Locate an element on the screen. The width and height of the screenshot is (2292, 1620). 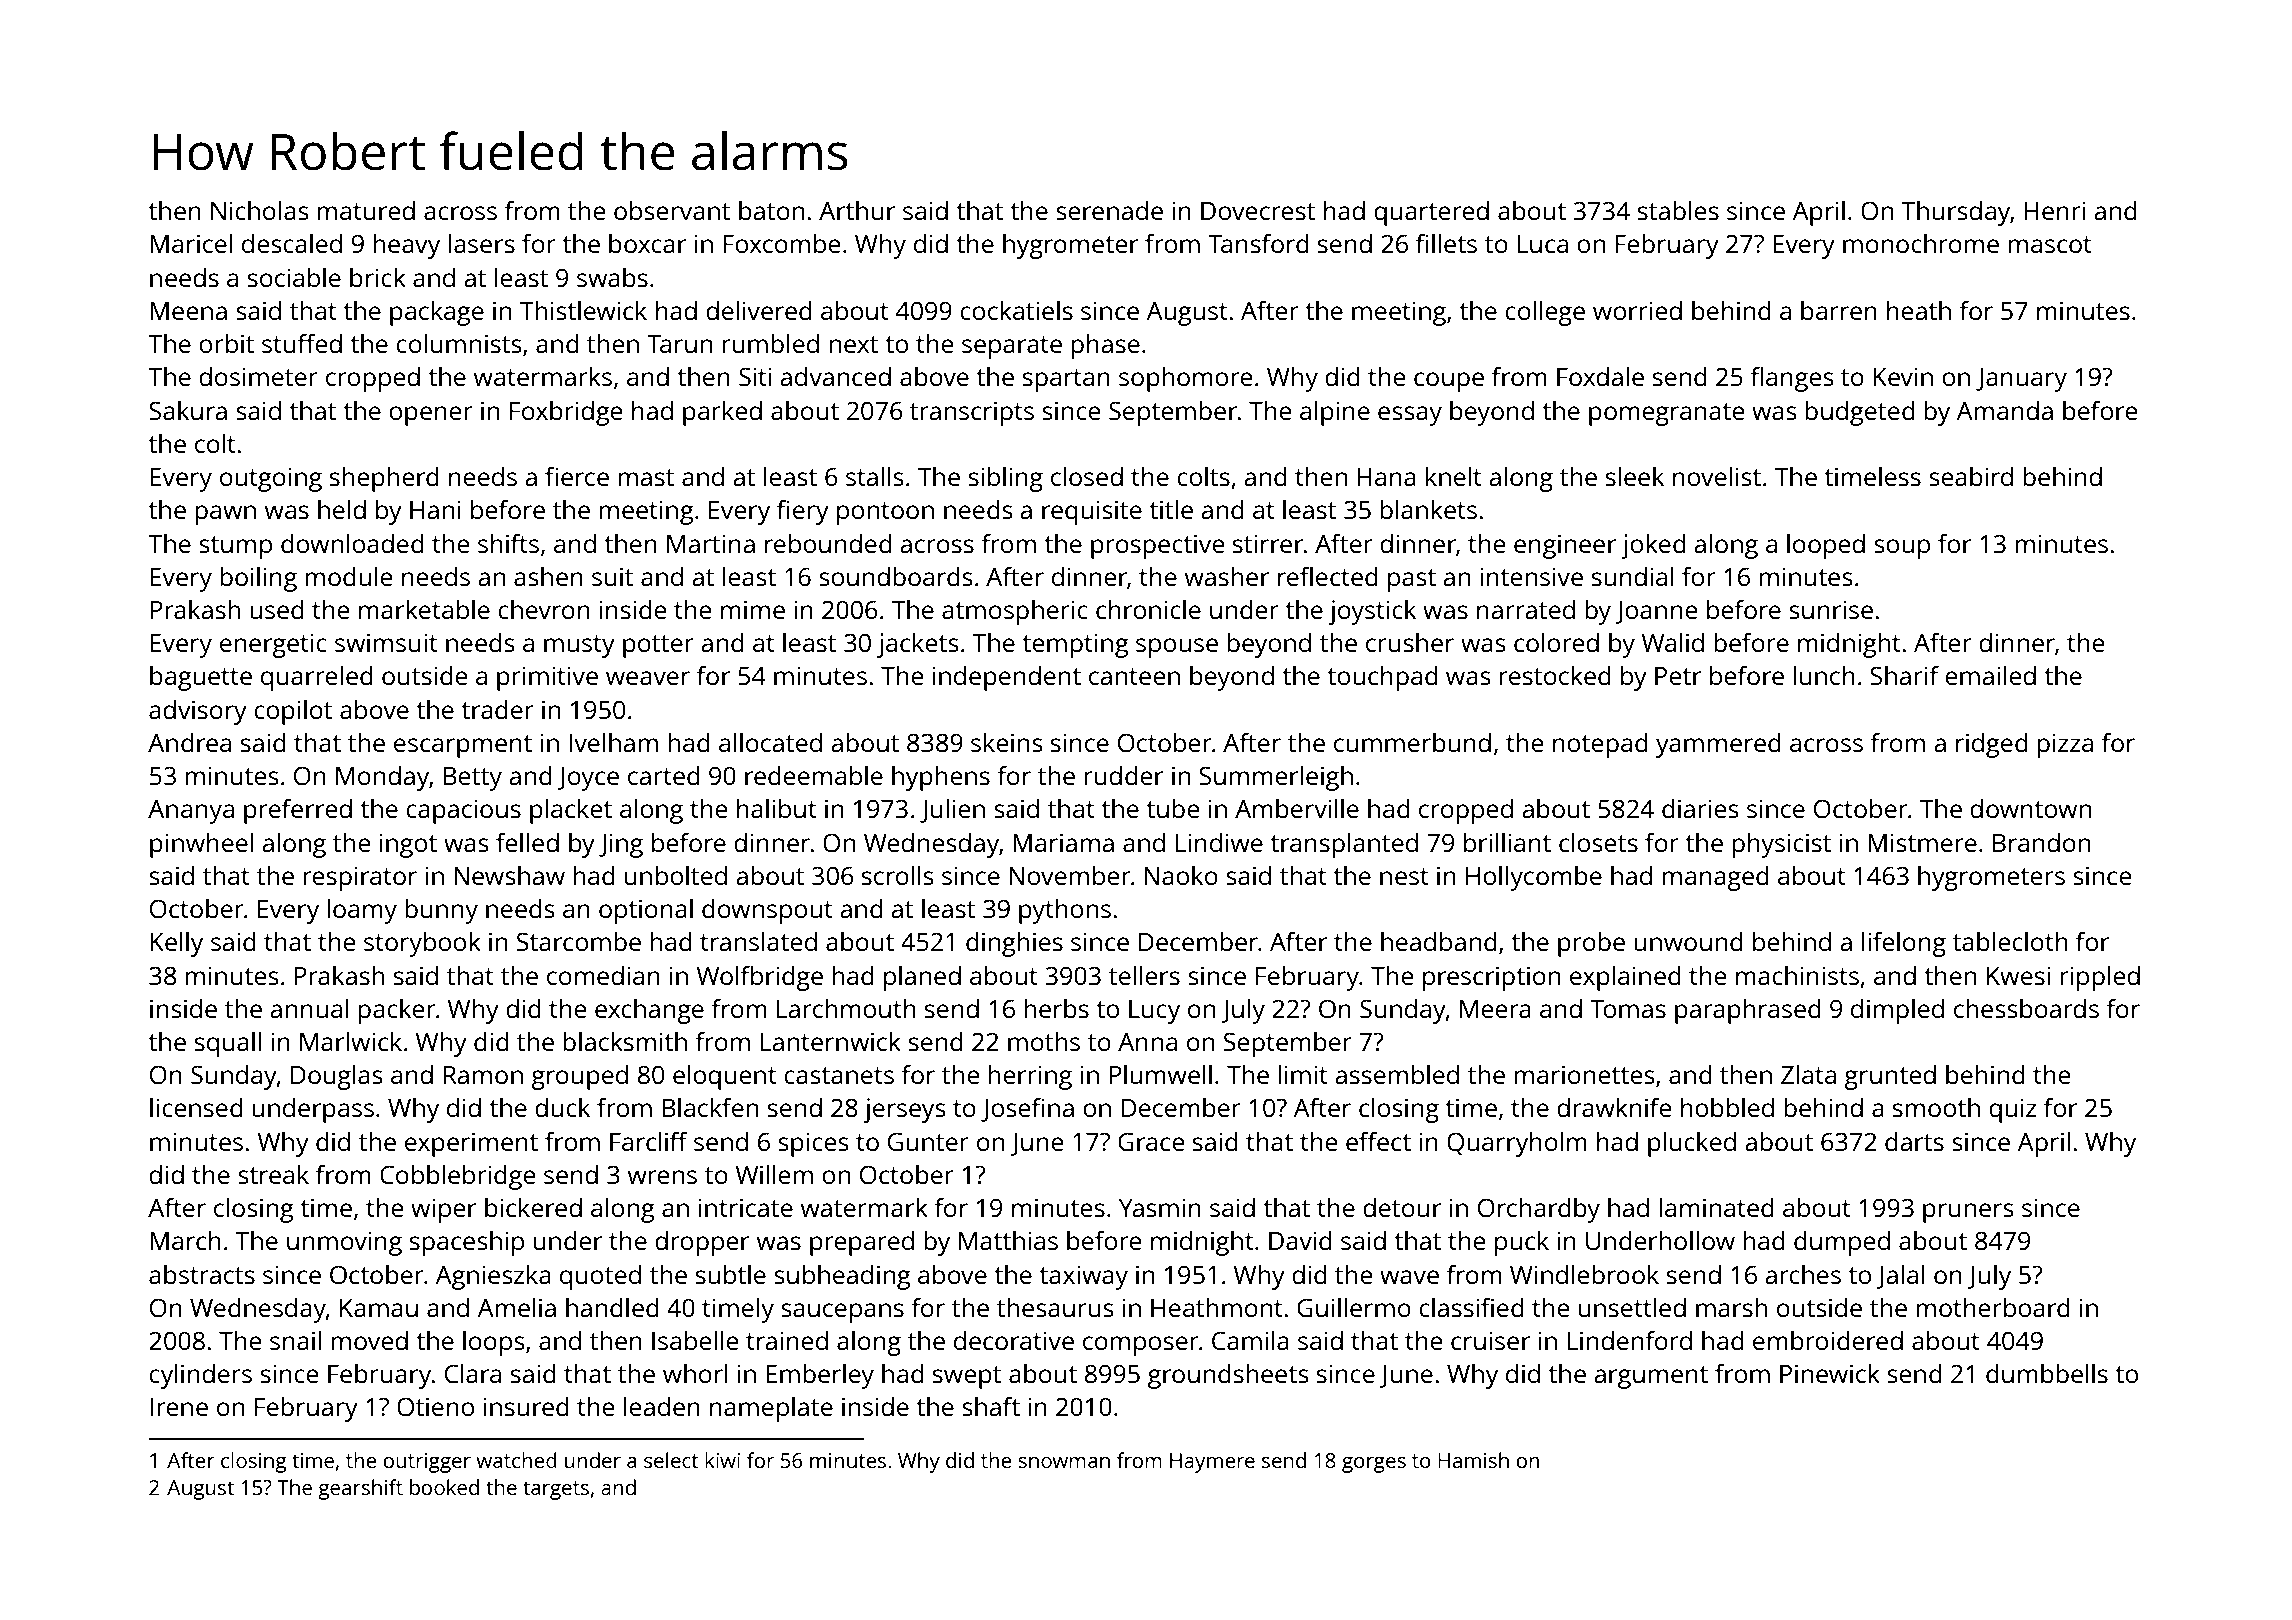
comedian is located at coordinates (603, 975).
